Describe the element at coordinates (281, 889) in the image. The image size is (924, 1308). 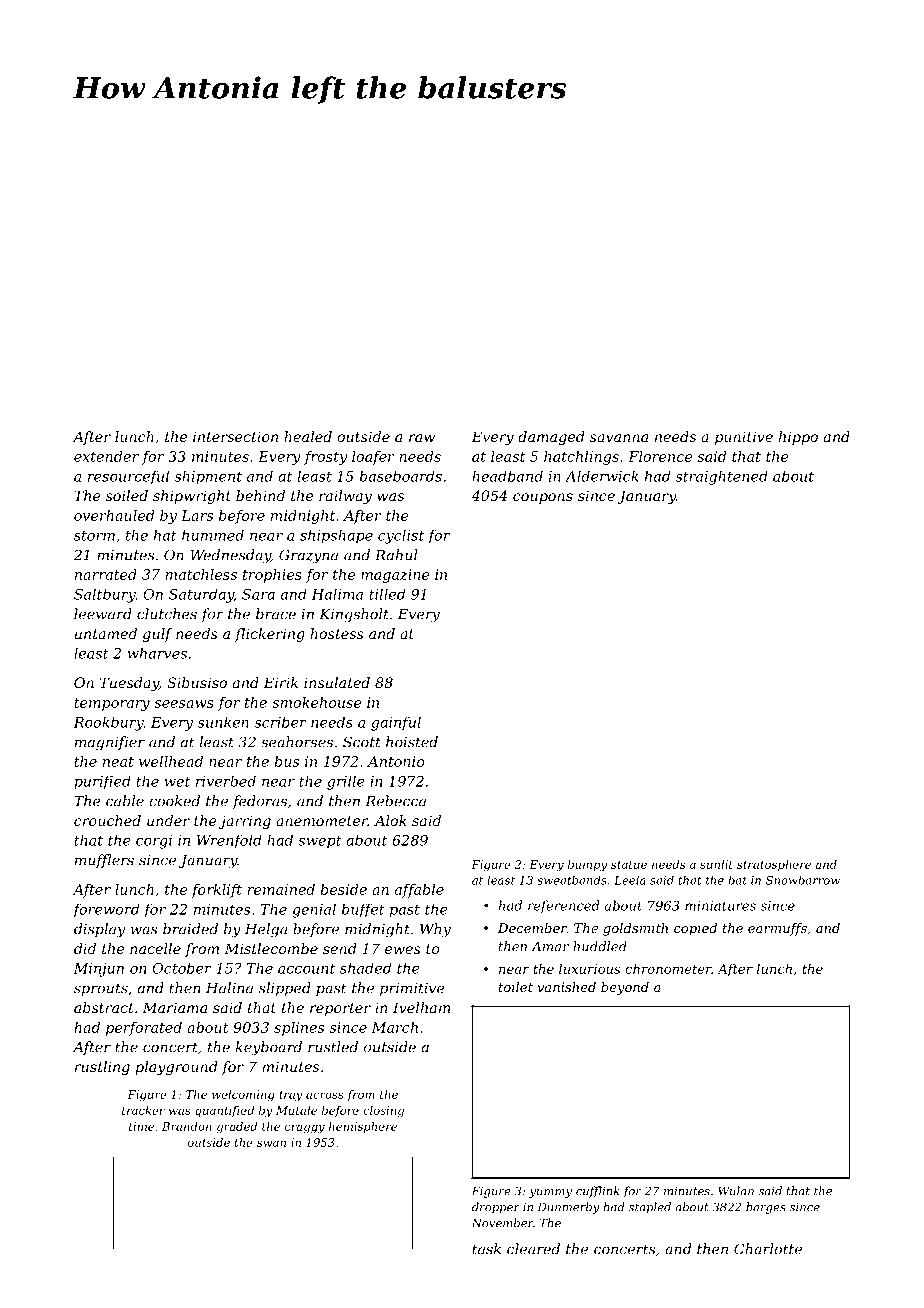
I see `remained` at that location.
